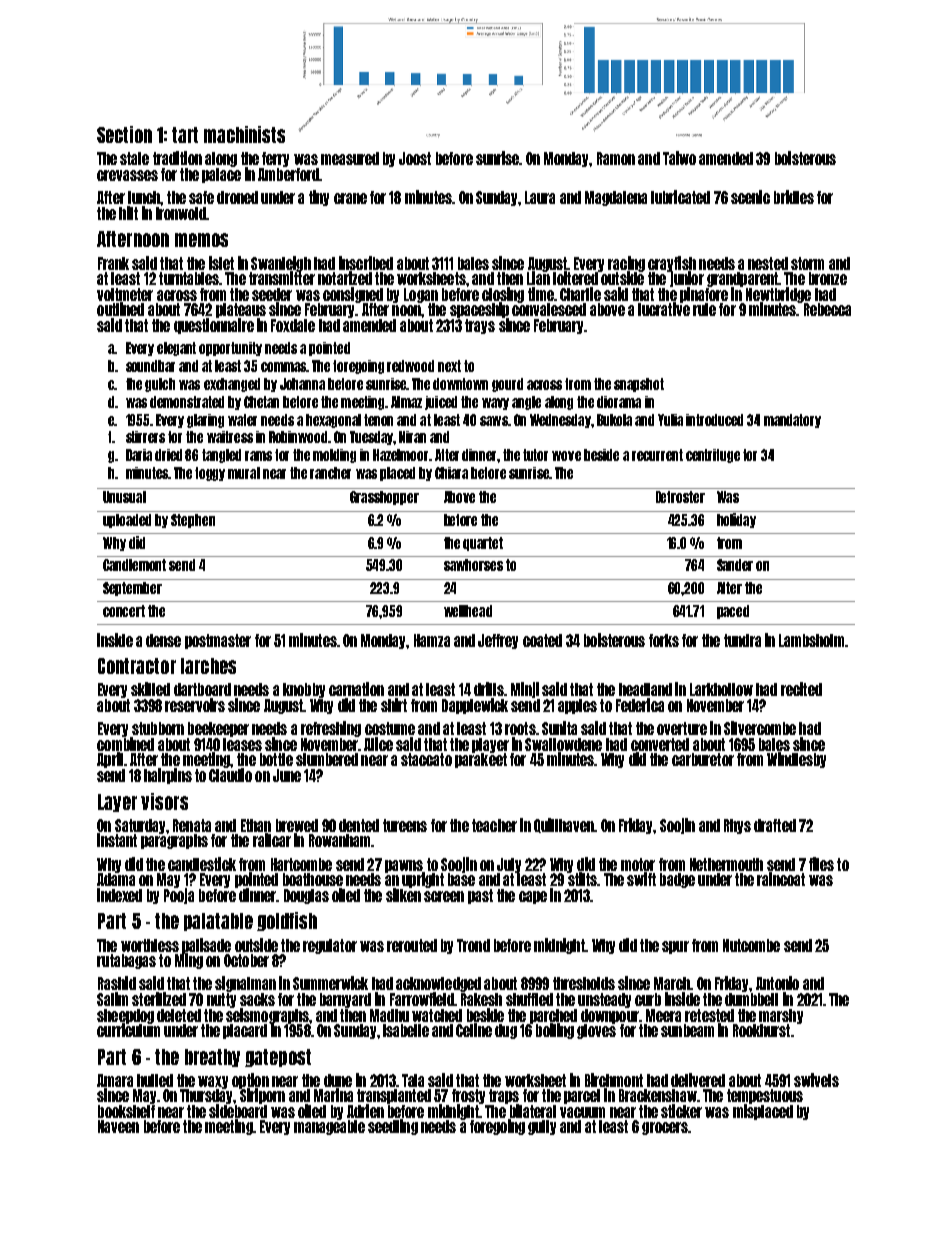 This screenshot has width=952, height=1233. Describe the element at coordinates (760, 728) in the screenshot. I see `Silvercombe` at that location.
